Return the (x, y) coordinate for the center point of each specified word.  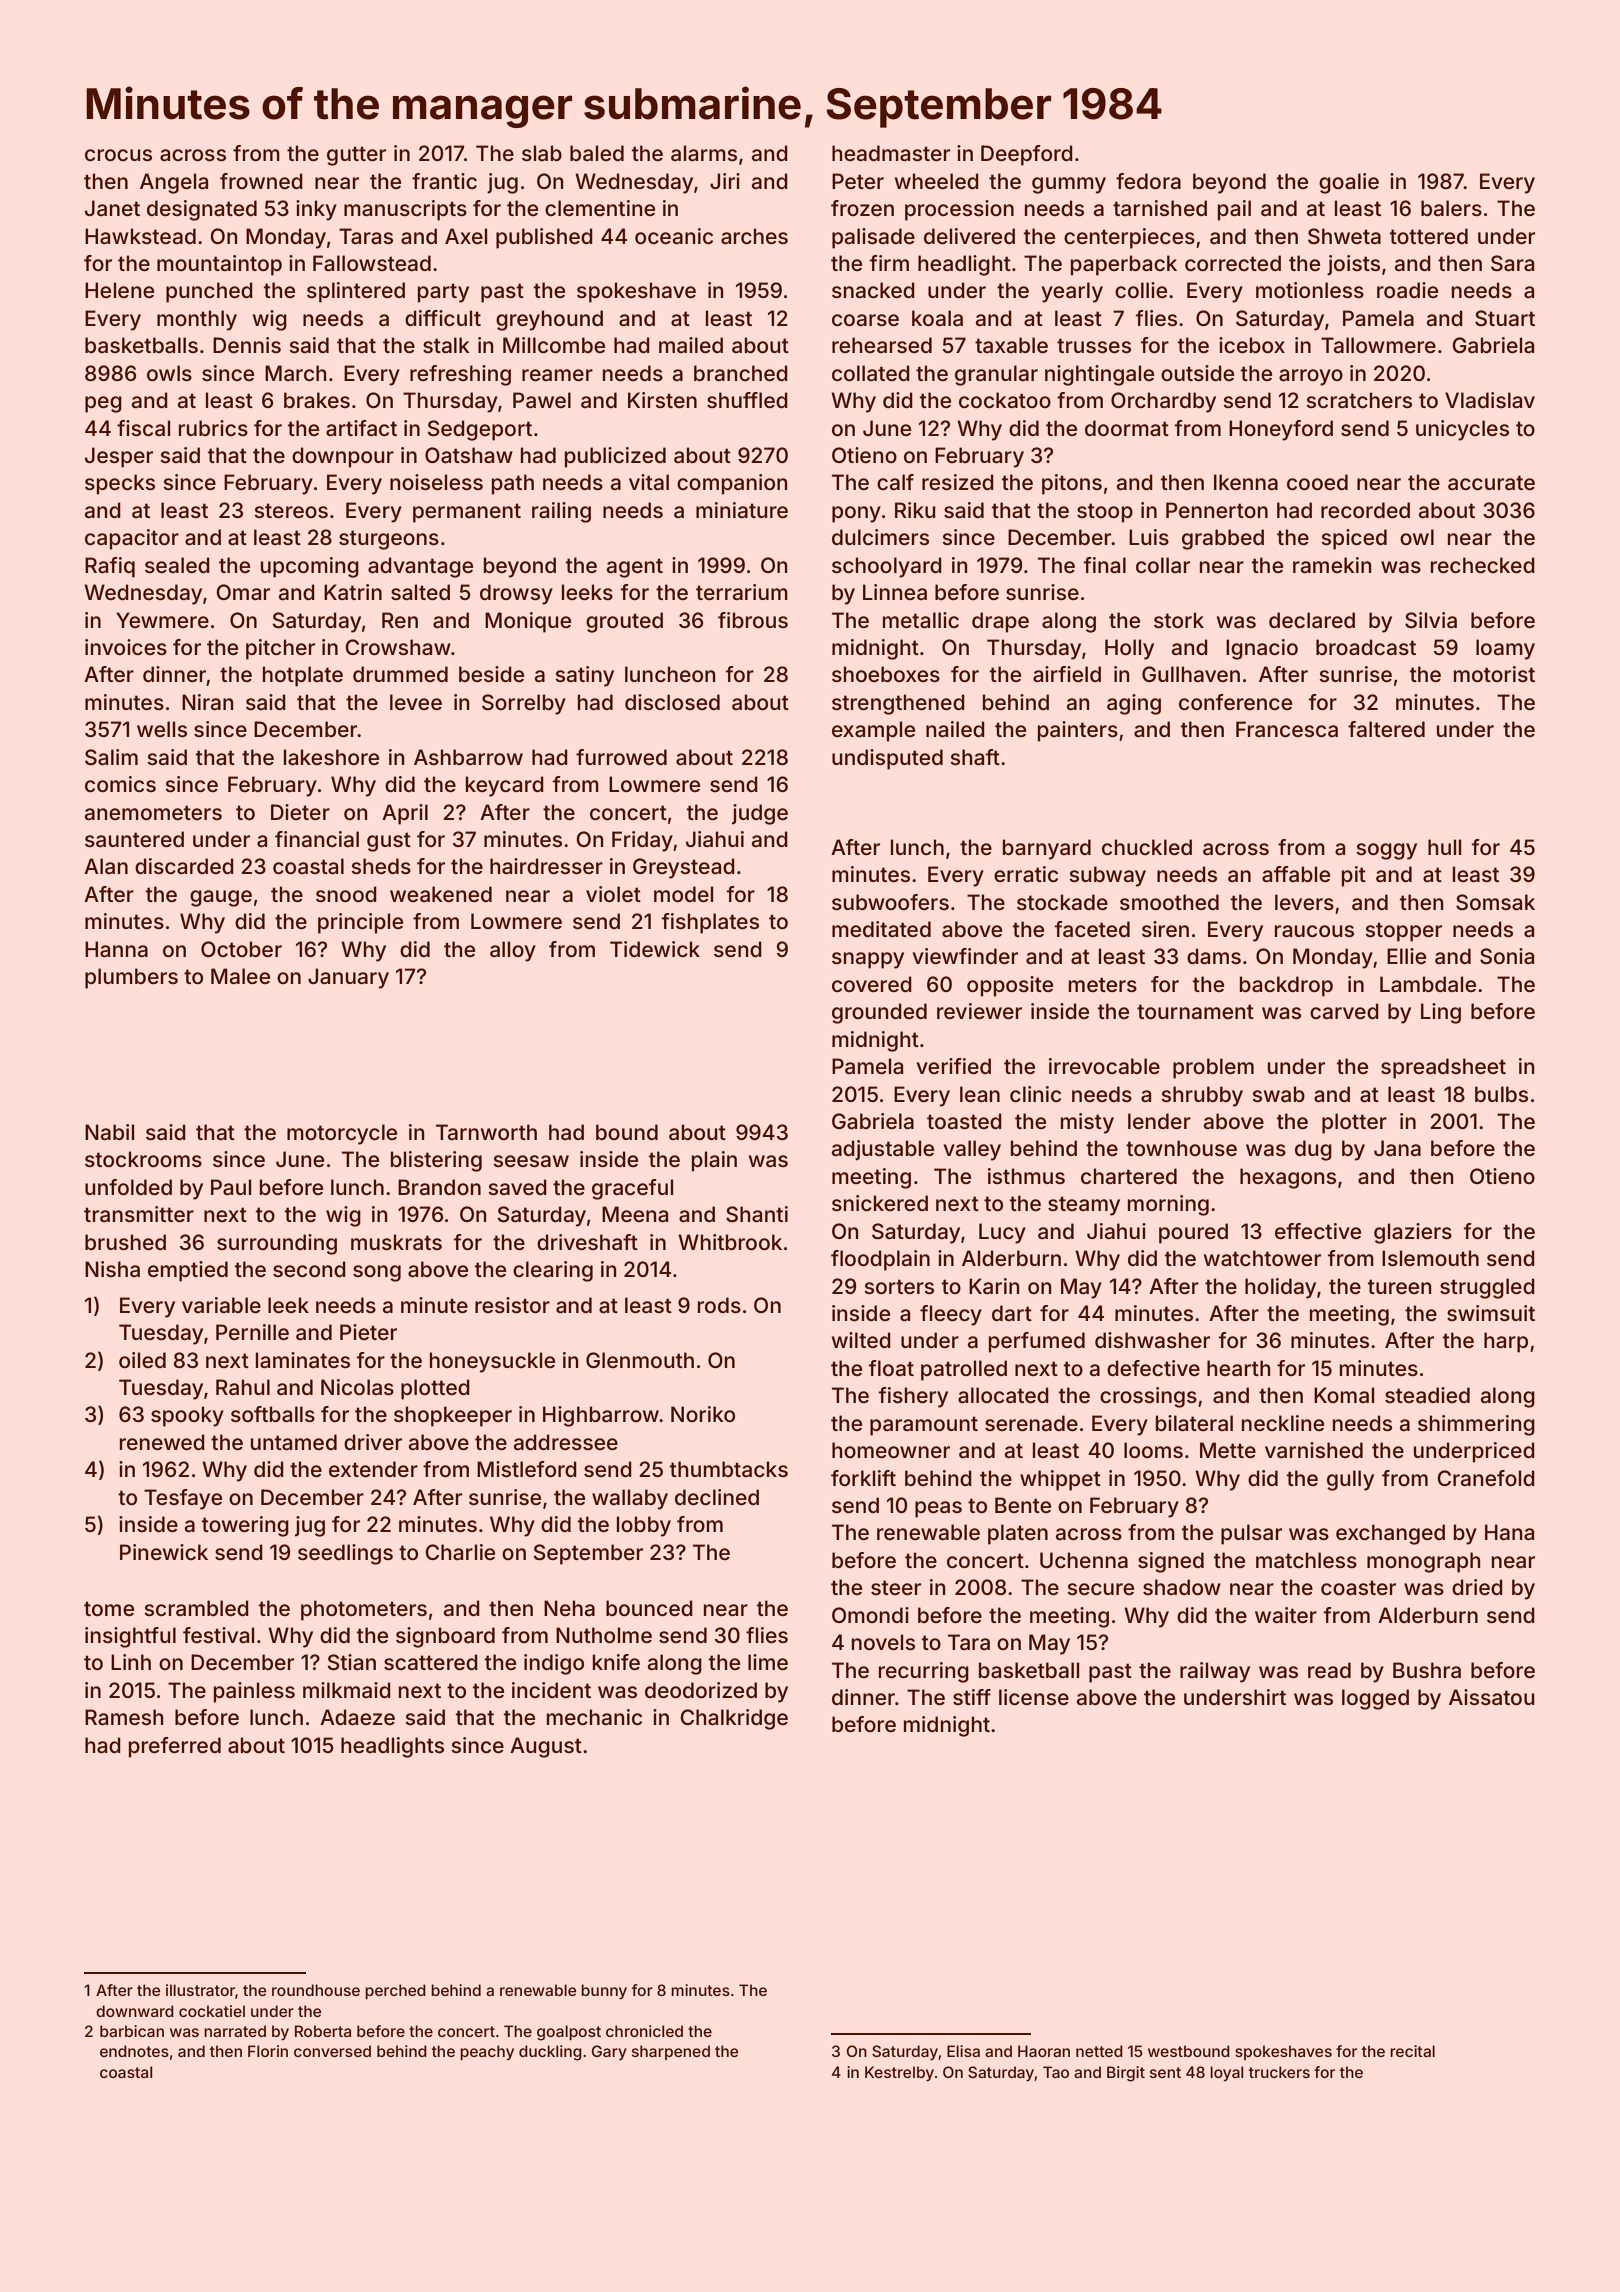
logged (1375, 1699)
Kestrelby (899, 2074)
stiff (972, 1697)
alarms (704, 153)
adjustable (883, 1150)
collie (1141, 290)
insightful (130, 1637)
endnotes (134, 2051)
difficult (443, 318)
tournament (1195, 1011)
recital (1412, 2051)
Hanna (116, 949)
